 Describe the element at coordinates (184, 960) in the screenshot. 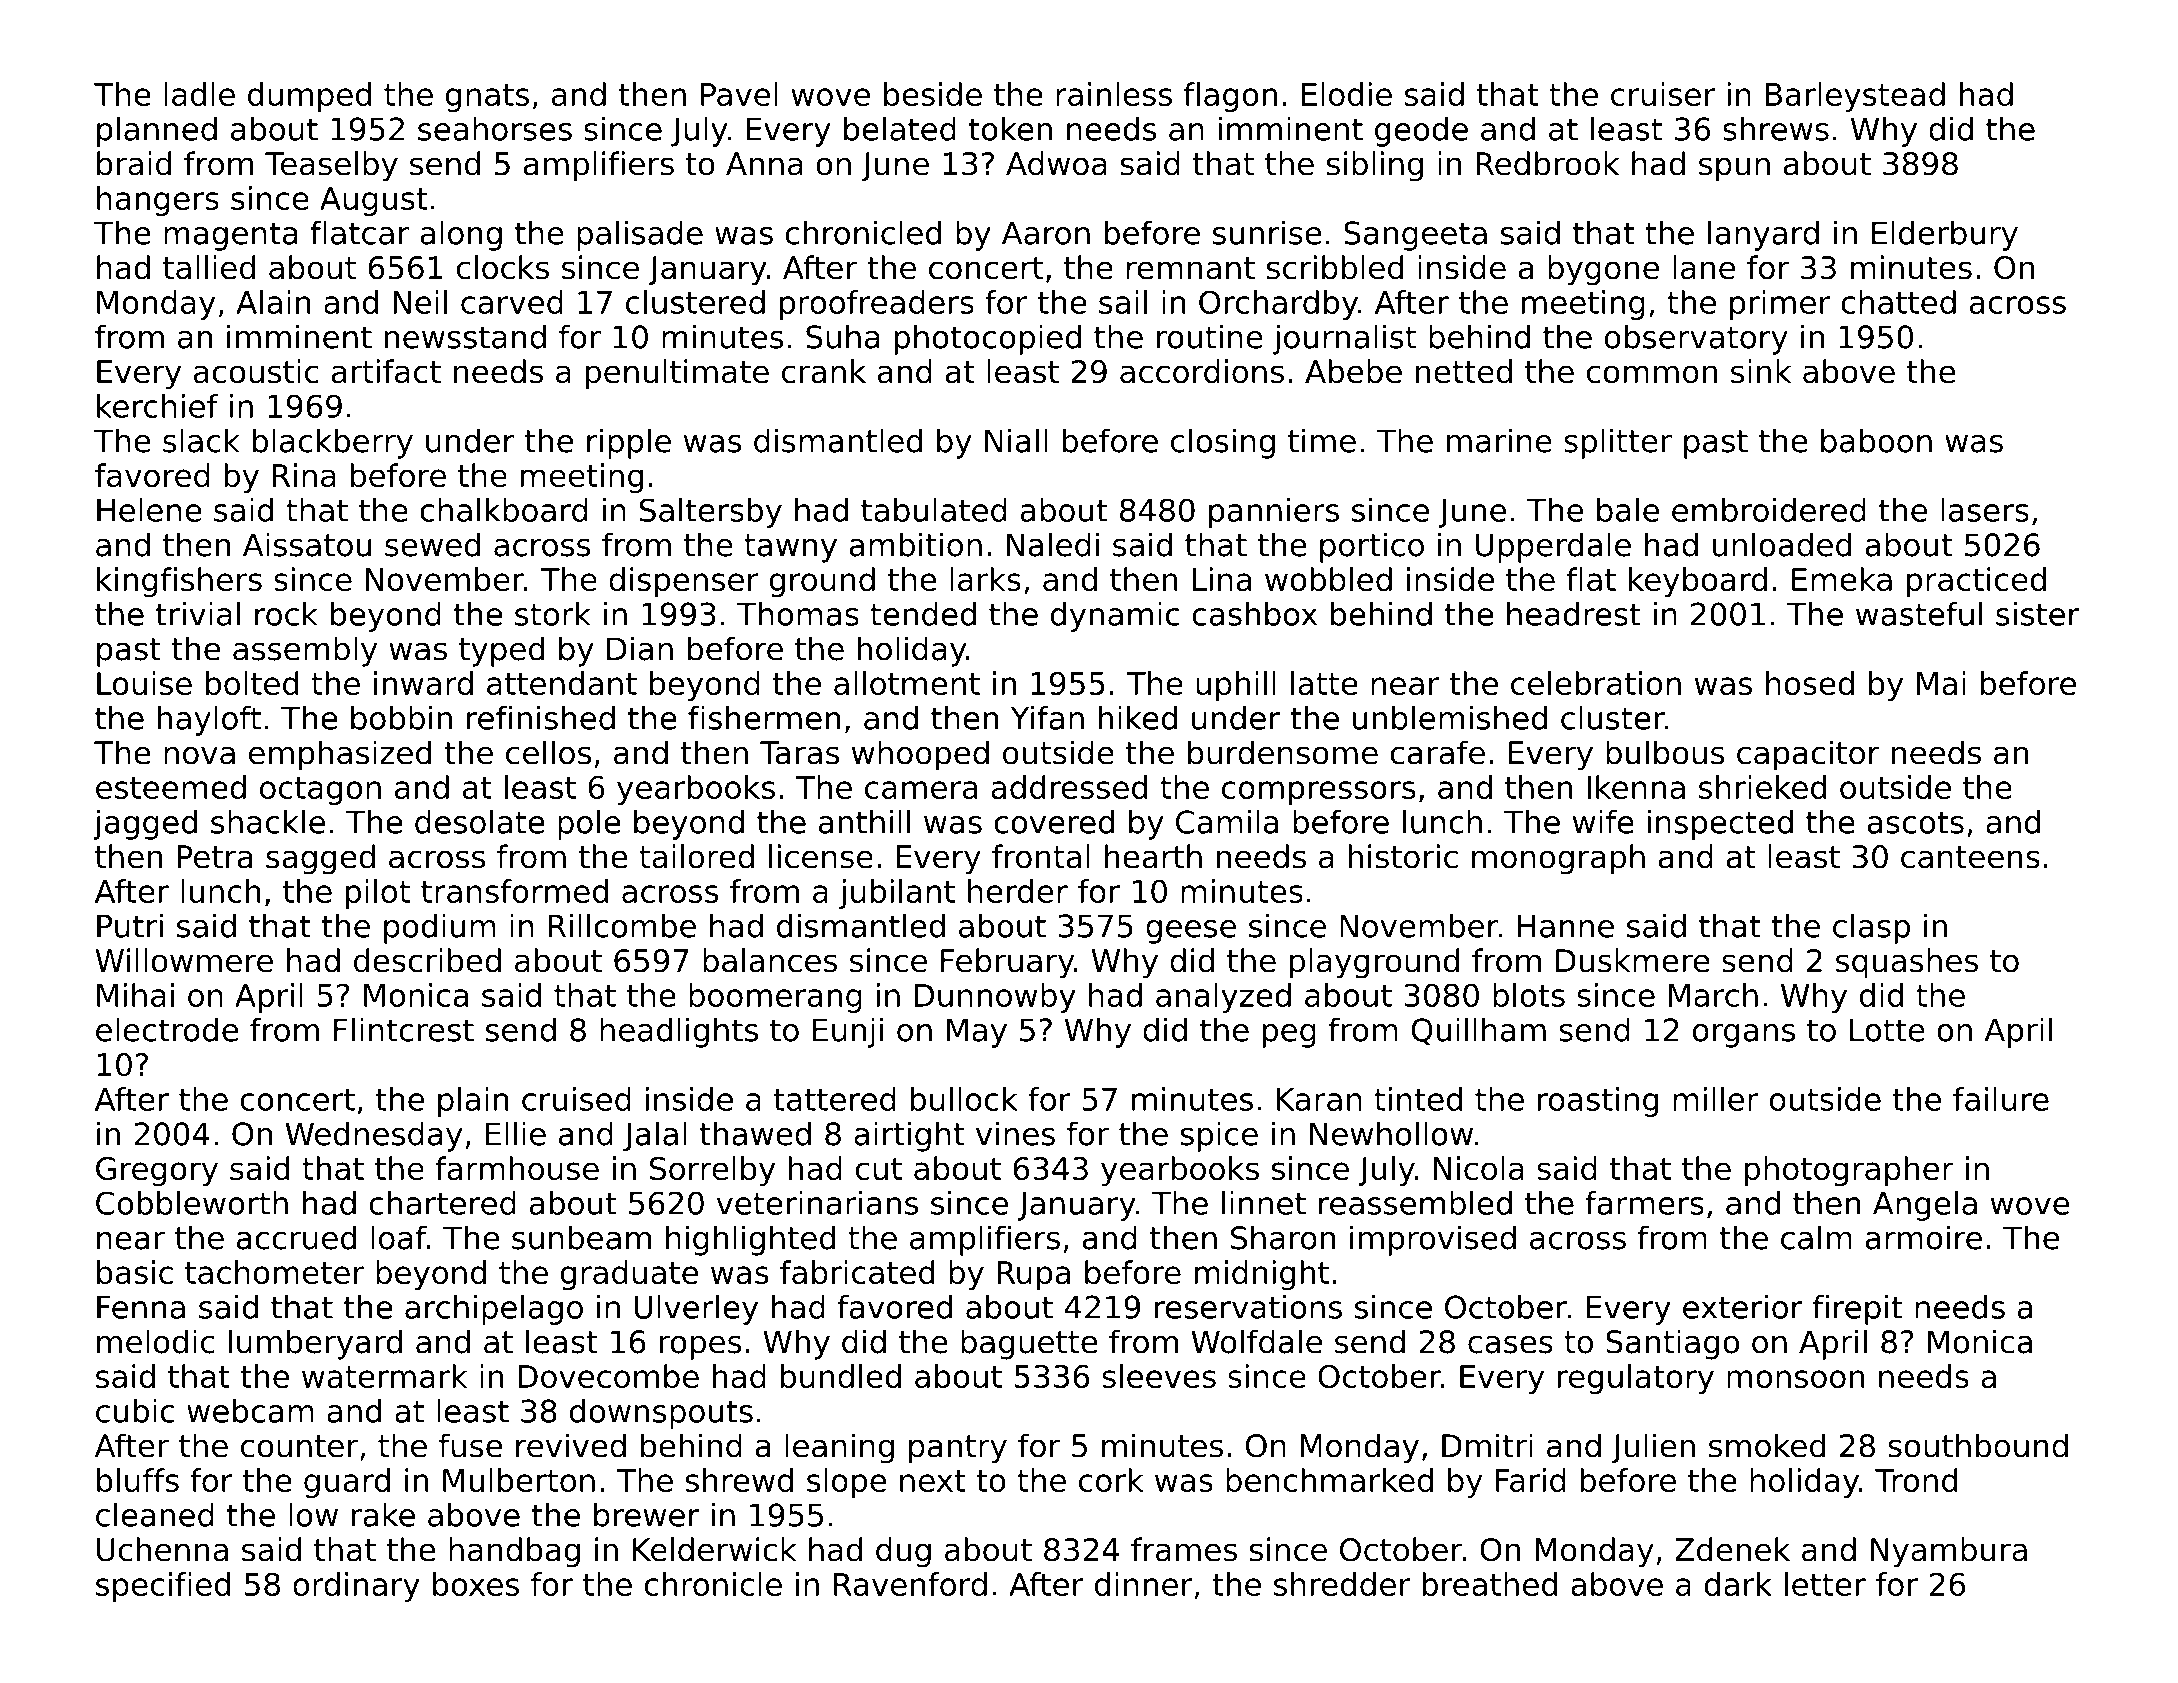

I see `Willowmere` at that location.
